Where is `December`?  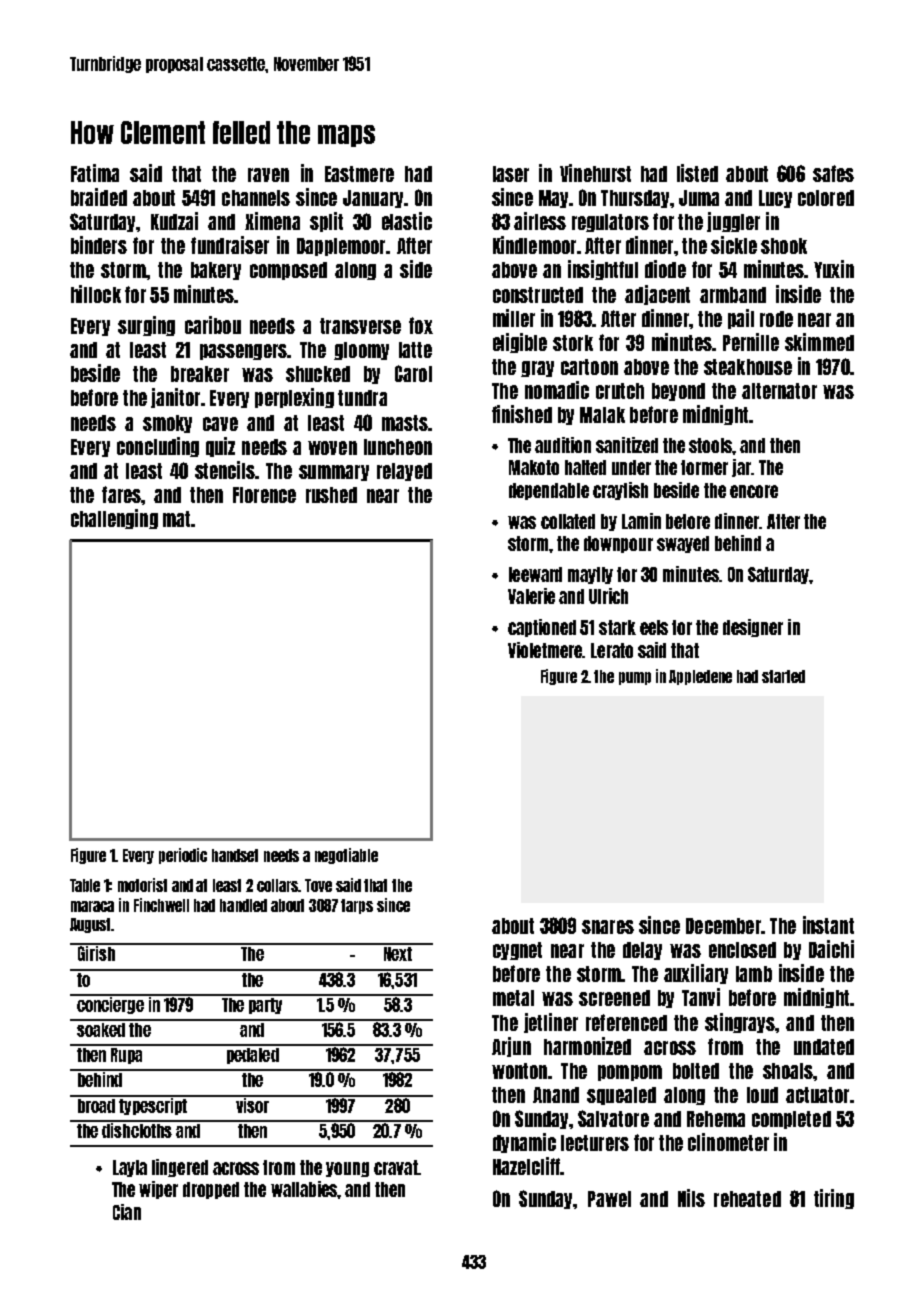
December is located at coordinates (723, 926).
